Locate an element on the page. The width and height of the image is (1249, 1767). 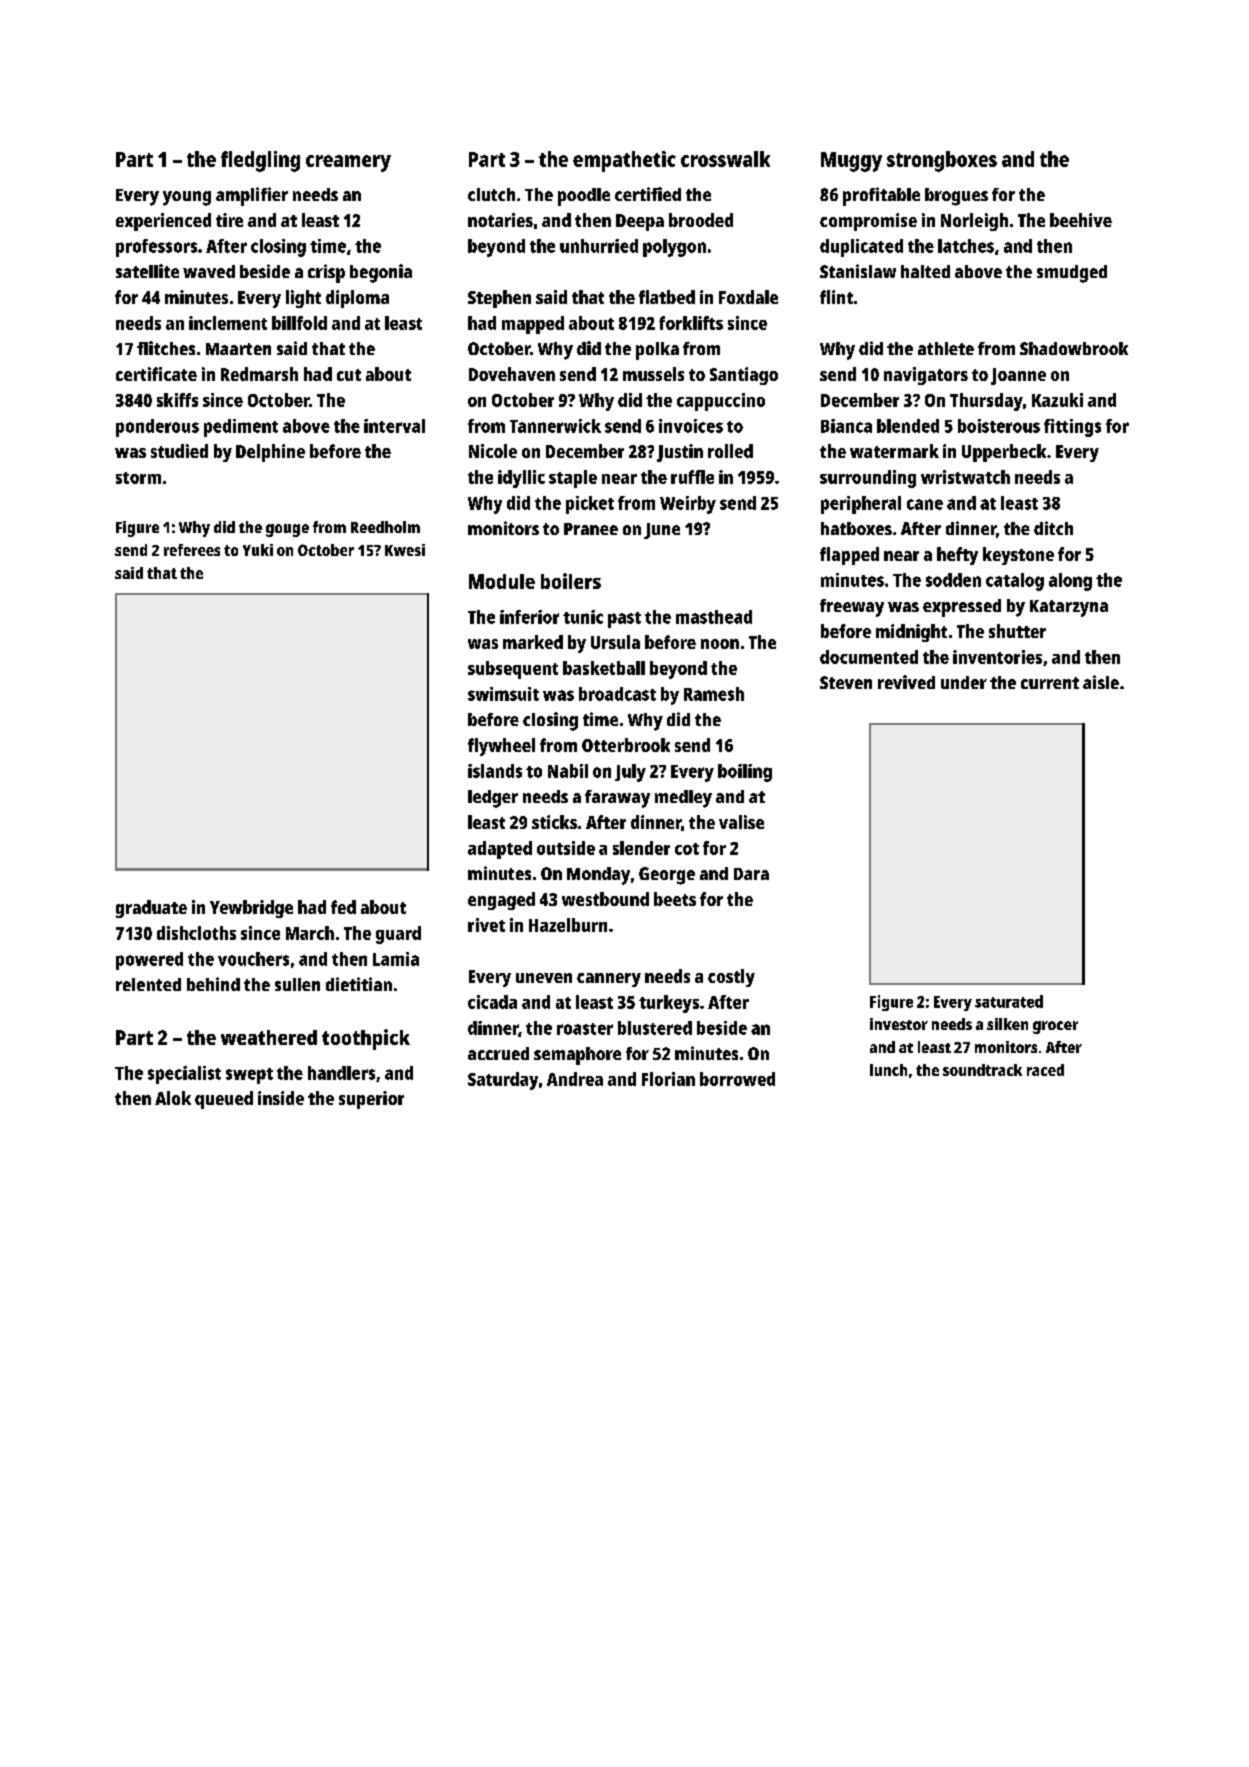
referees is located at coordinates (192, 550).
